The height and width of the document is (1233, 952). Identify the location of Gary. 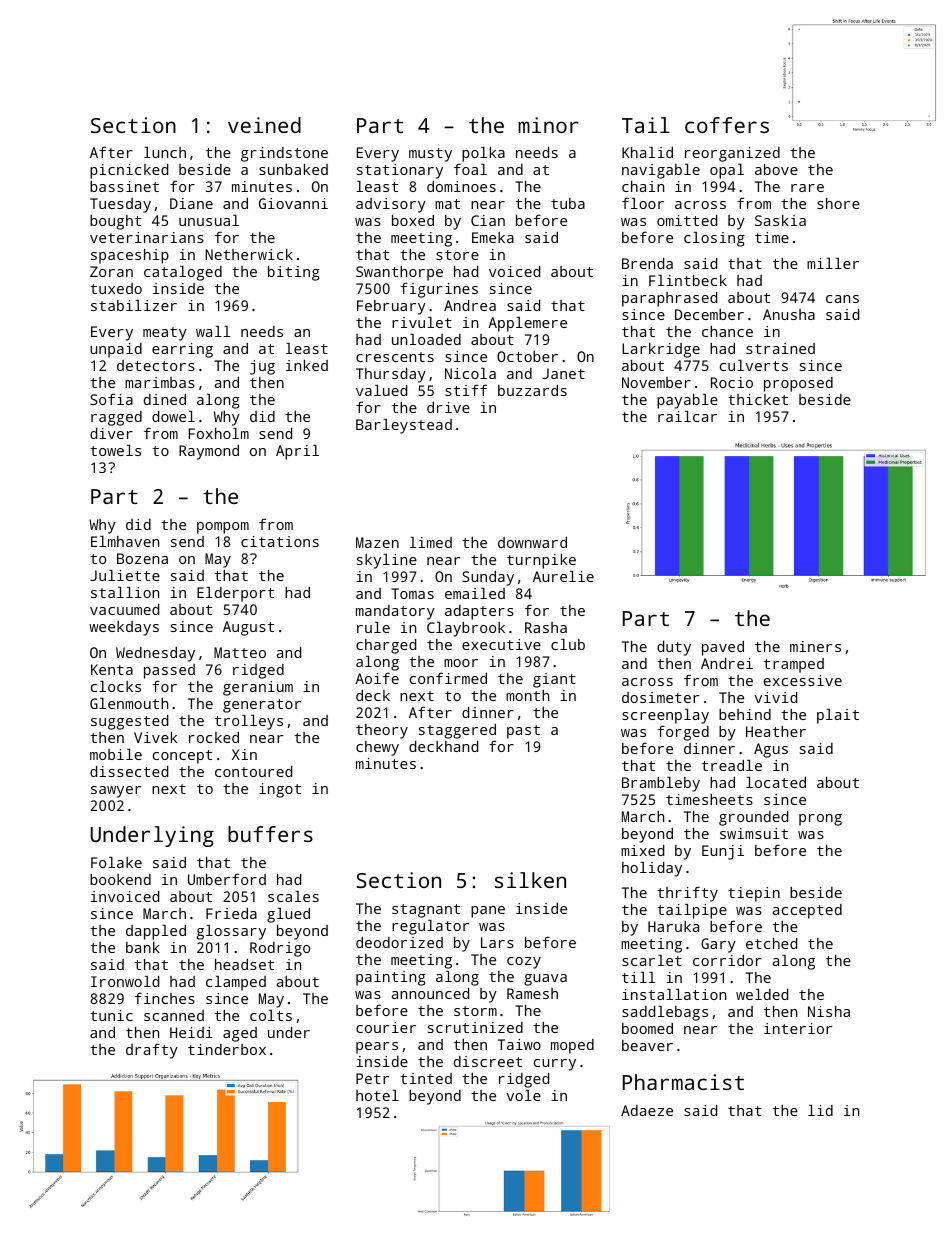
(718, 945).
